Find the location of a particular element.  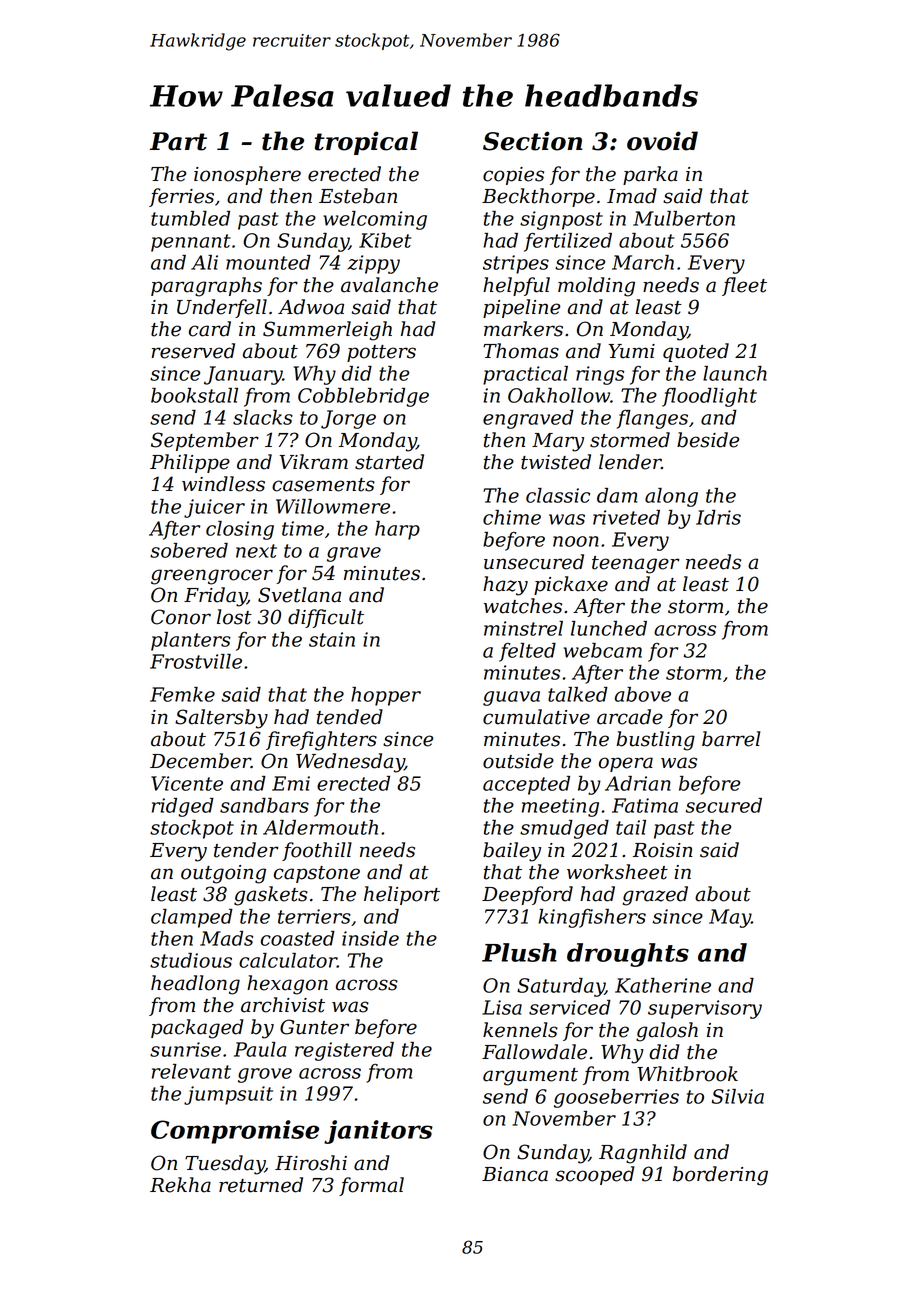

Rekha is located at coordinates (180, 1185).
